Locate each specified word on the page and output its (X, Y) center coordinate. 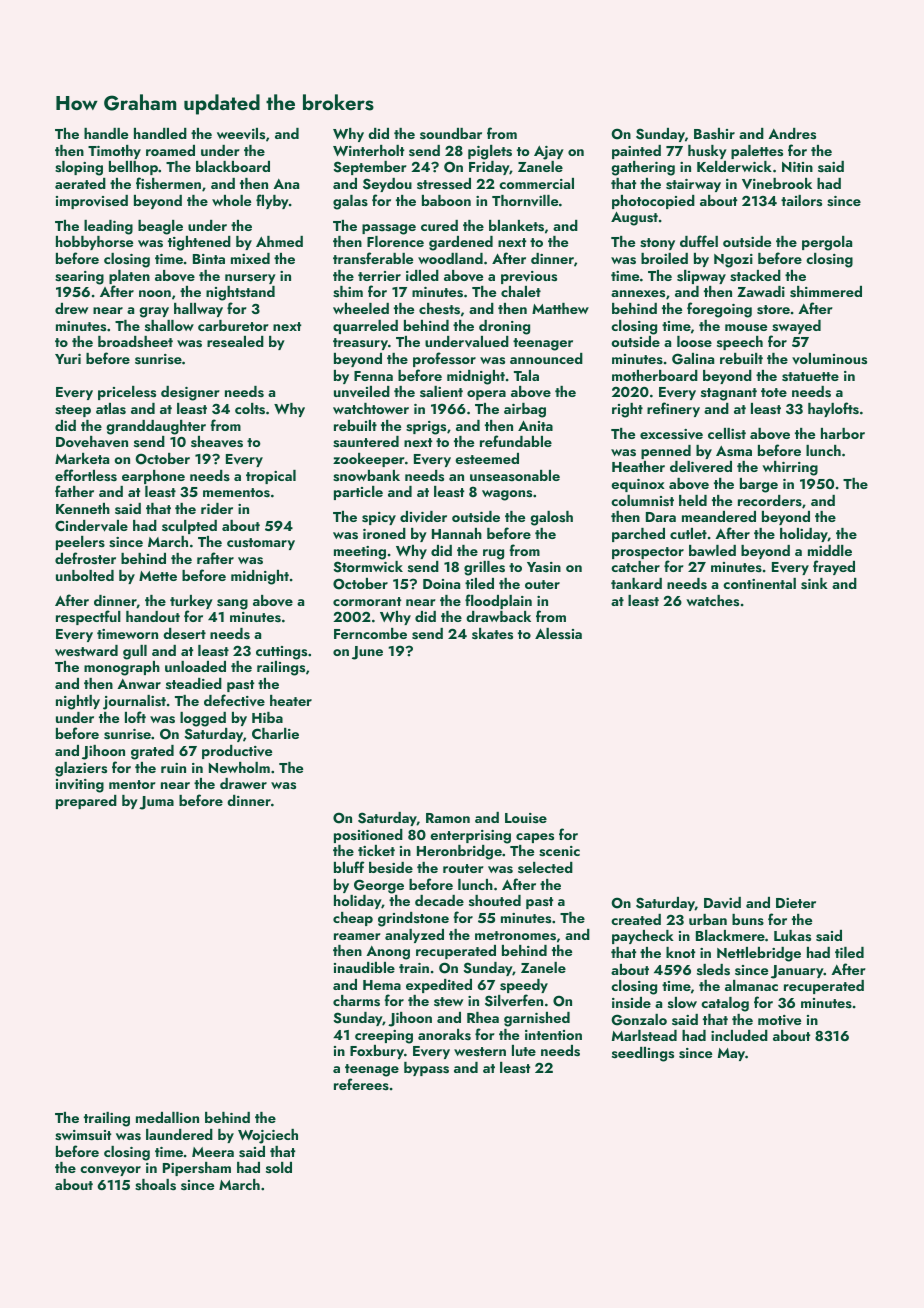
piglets (490, 152)
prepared (86, 802)
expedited (439, 986)
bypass (426, 1069)
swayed (796, 327)
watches (712, 601)
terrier (379, 276)
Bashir (714, 133)
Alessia (558, 634)
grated (152, 752)
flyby (272, 201)
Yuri (68, 359)
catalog (725, 1004)
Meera (213, 1152)
